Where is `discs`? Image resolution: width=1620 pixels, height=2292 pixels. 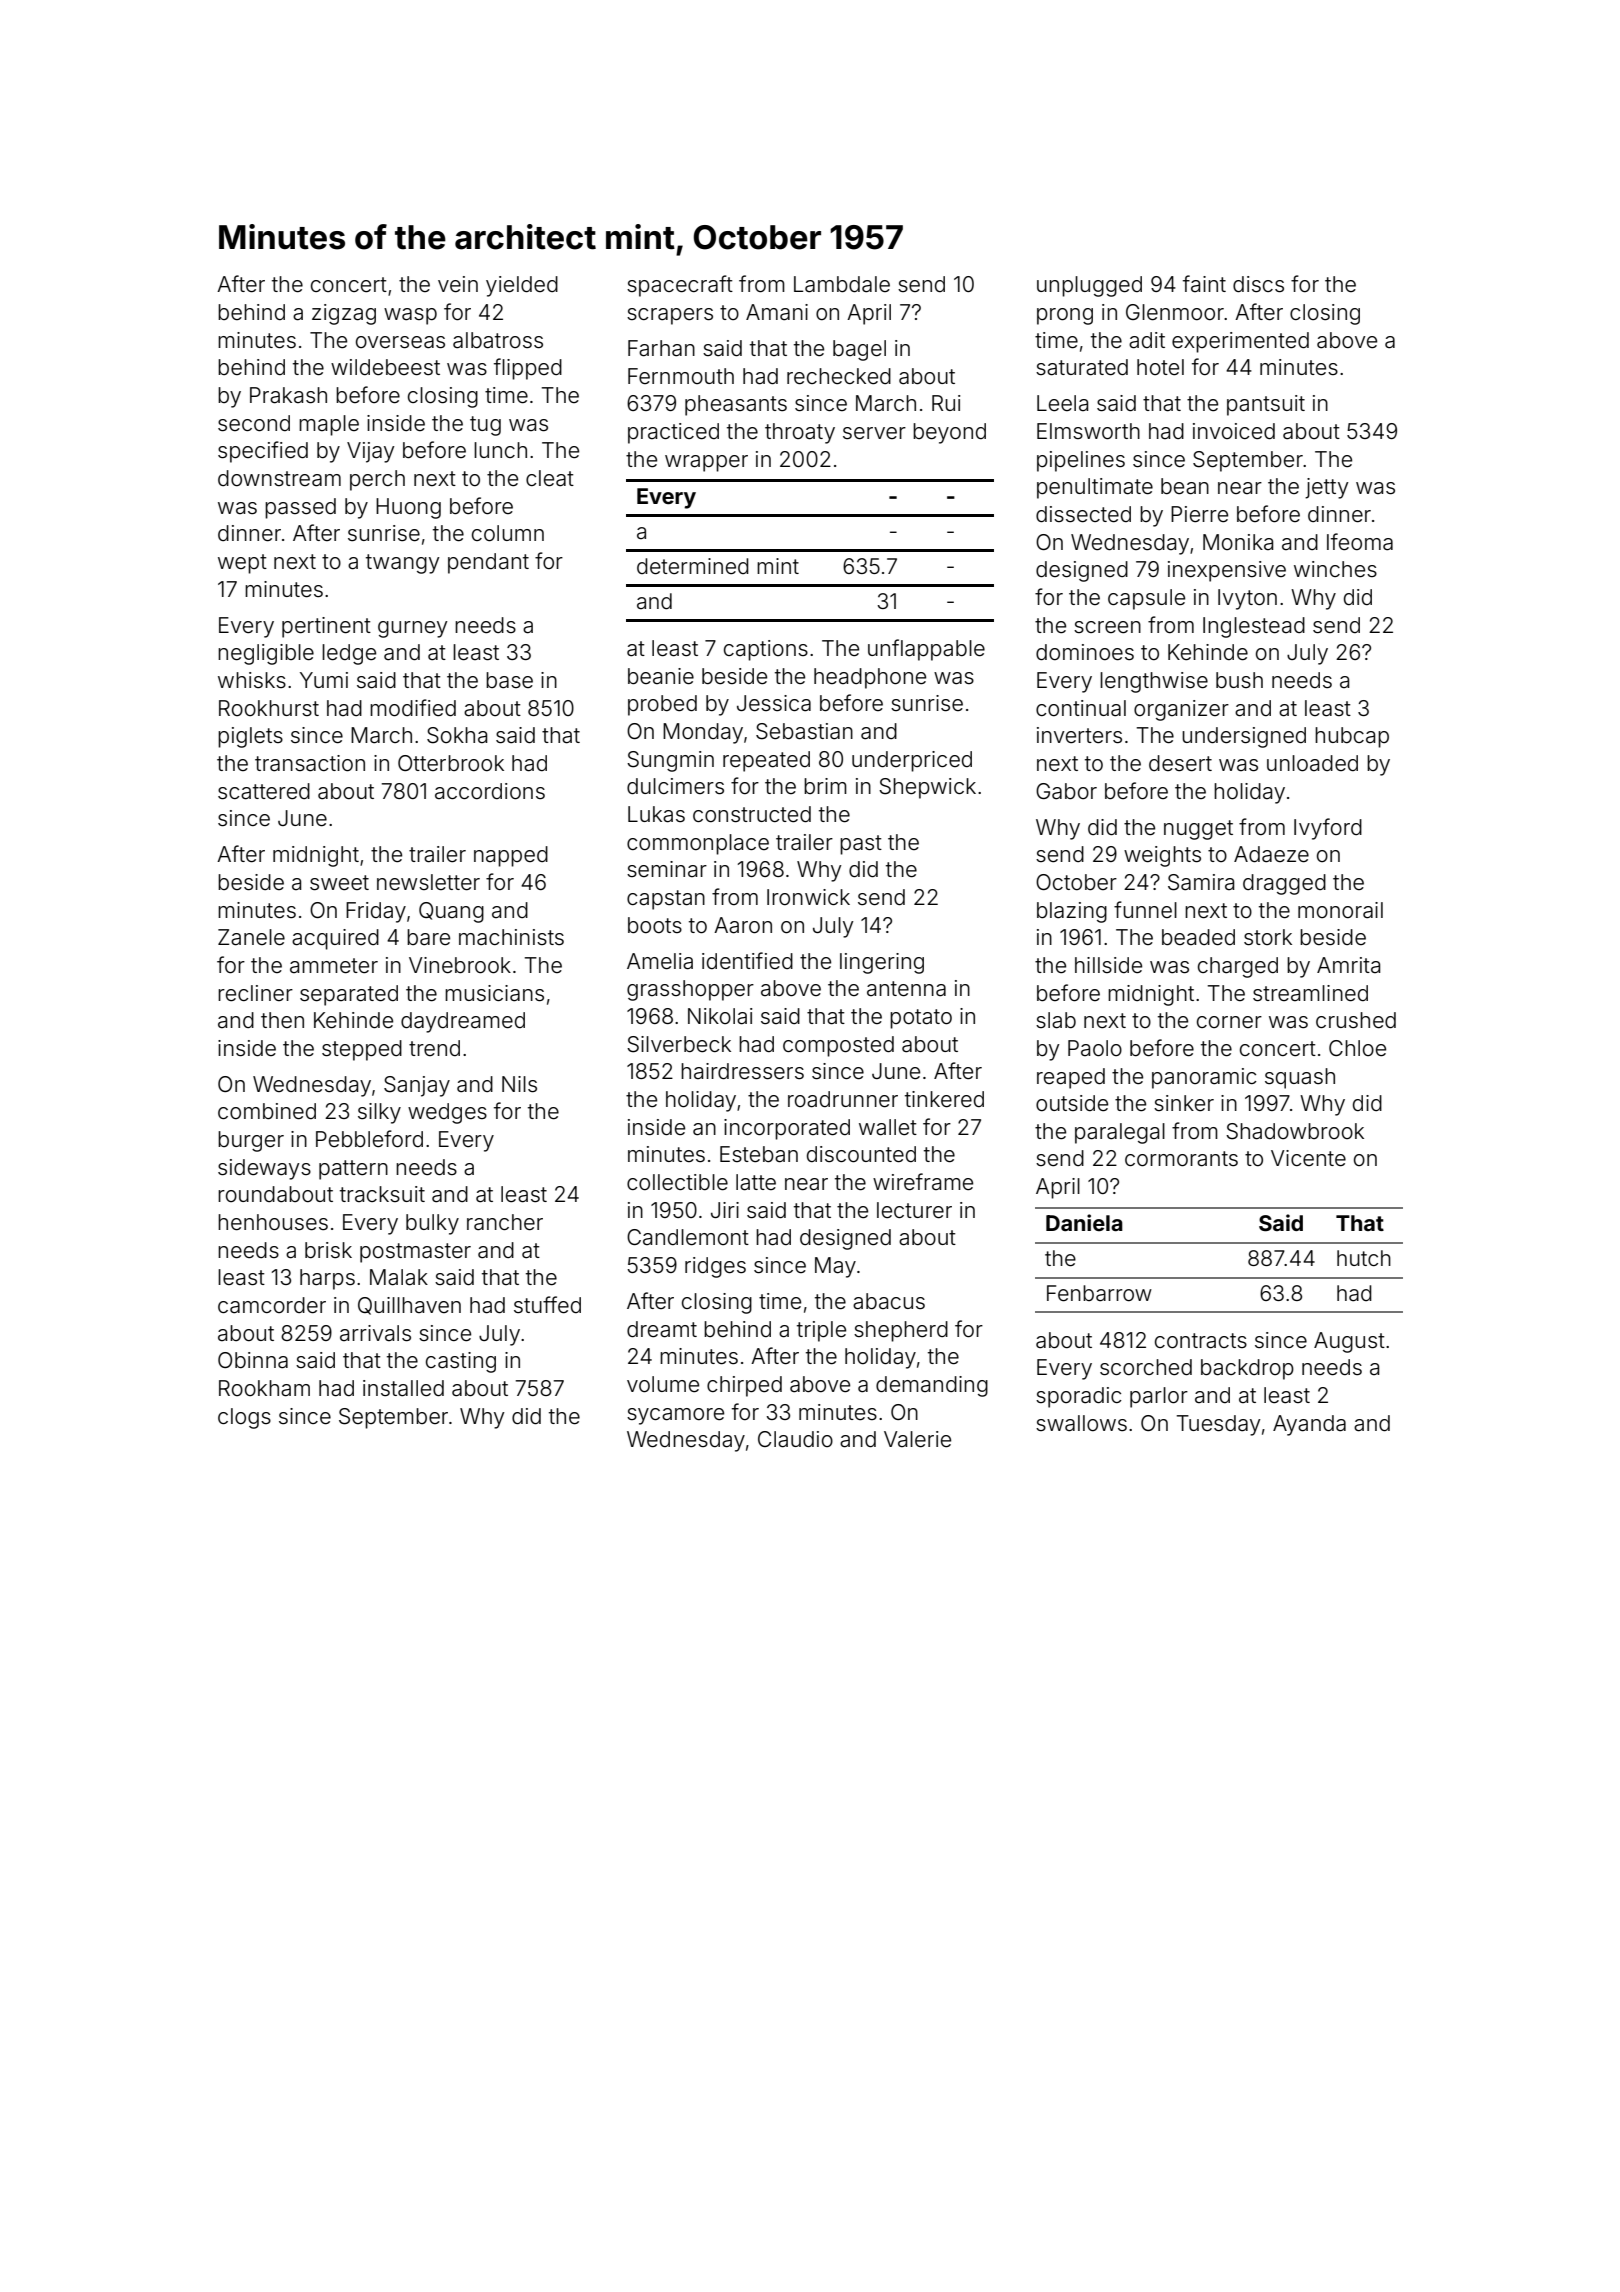 discs is located at coordinates (1258, 284).
